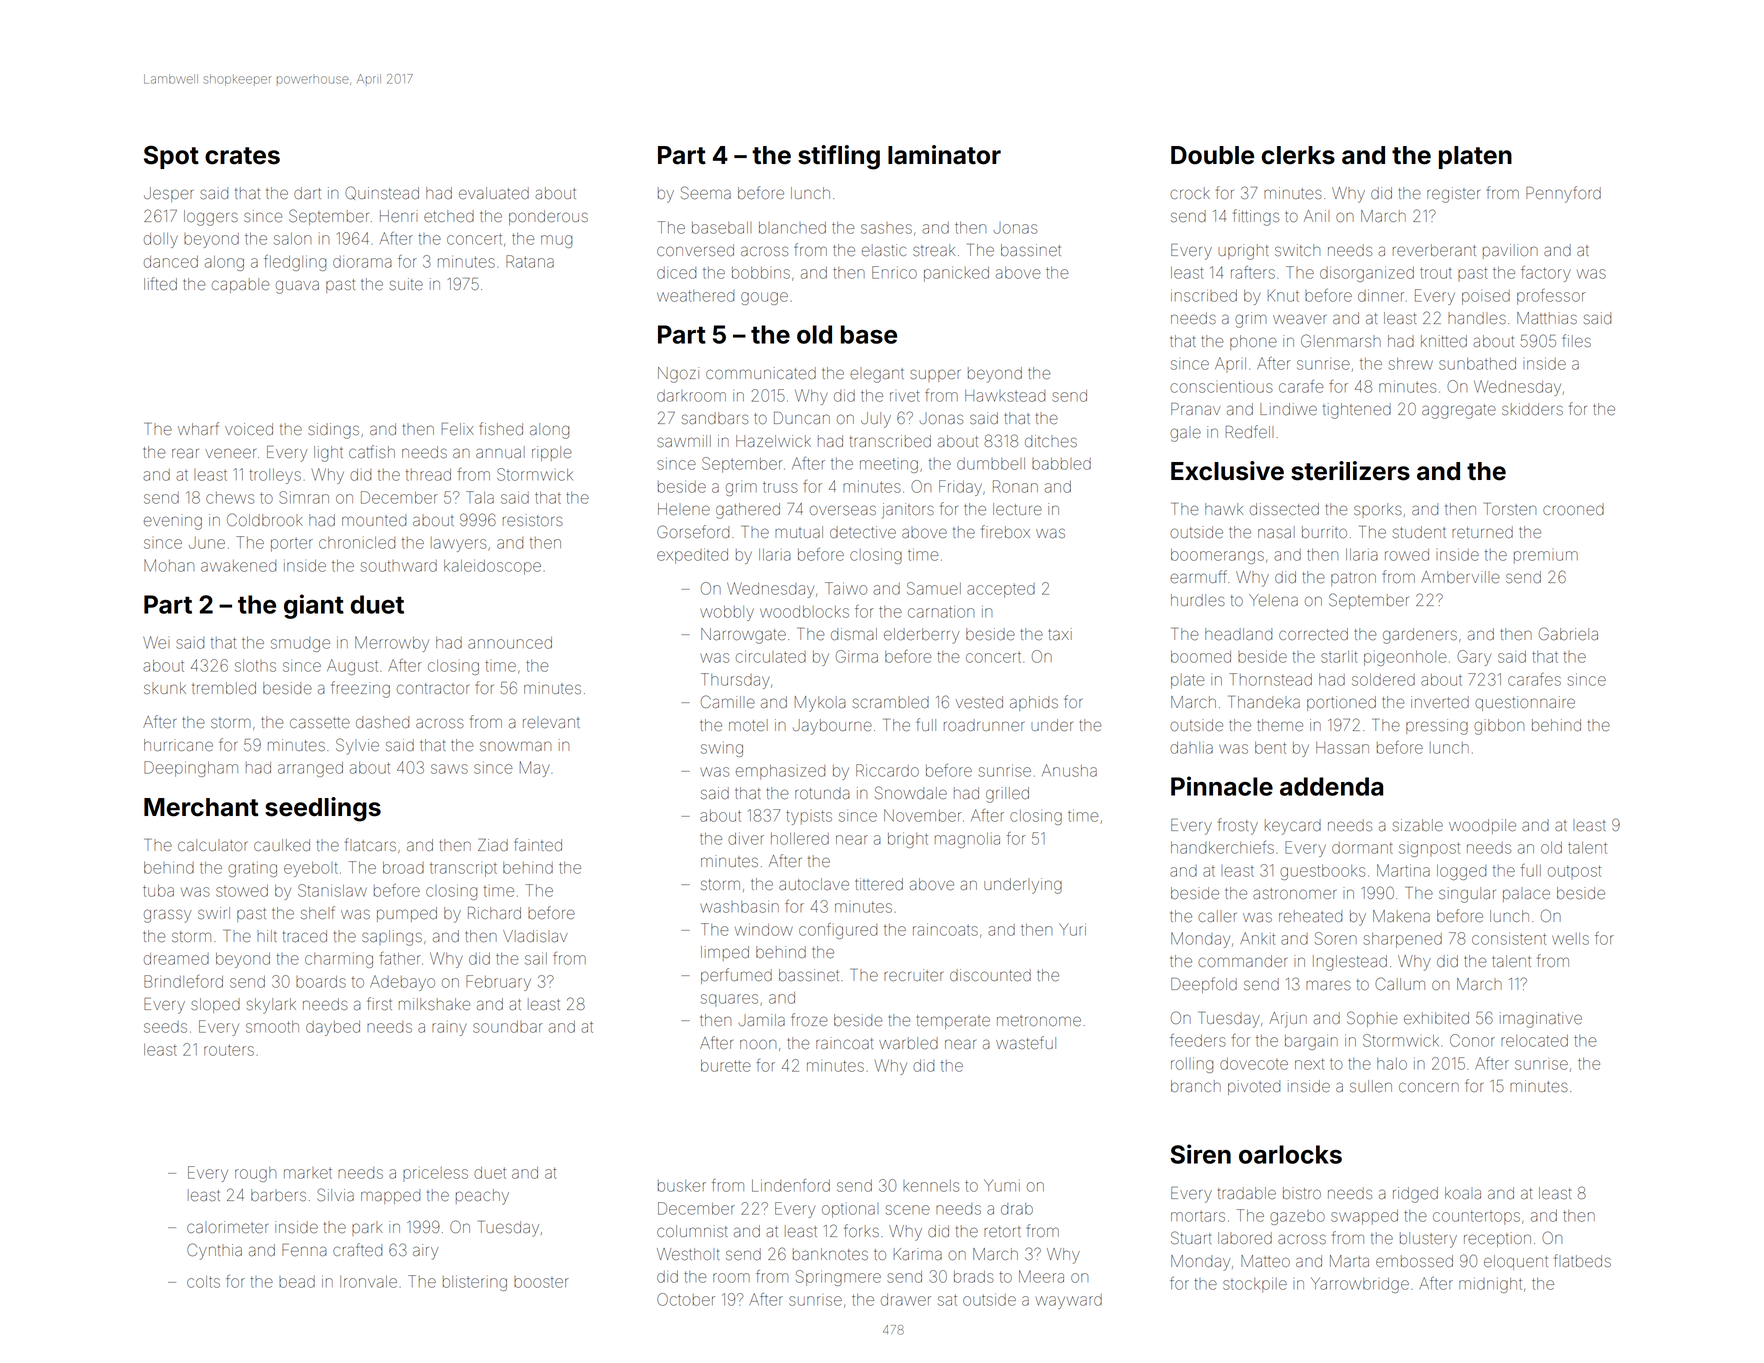 The height and width of the page is (1363, 1764). I want to click on window, so click(764, 929).
